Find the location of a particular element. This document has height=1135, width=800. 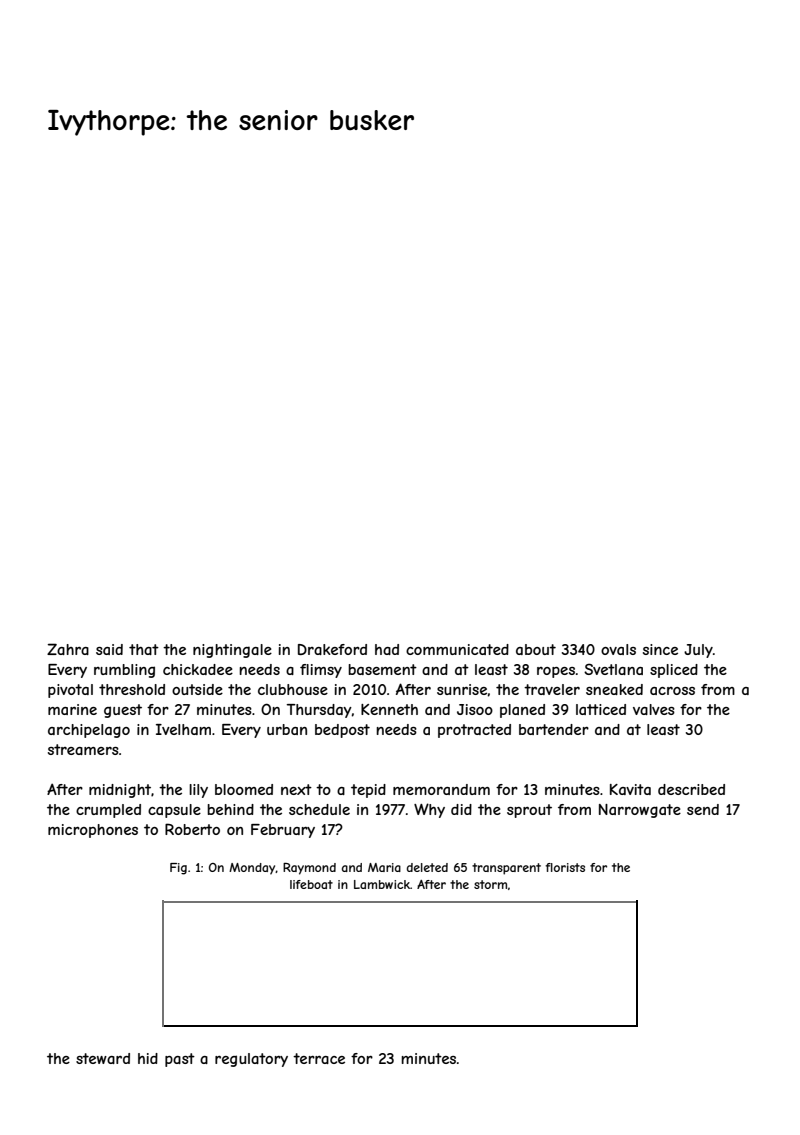

transparent is located at coordinates (506, 869).
